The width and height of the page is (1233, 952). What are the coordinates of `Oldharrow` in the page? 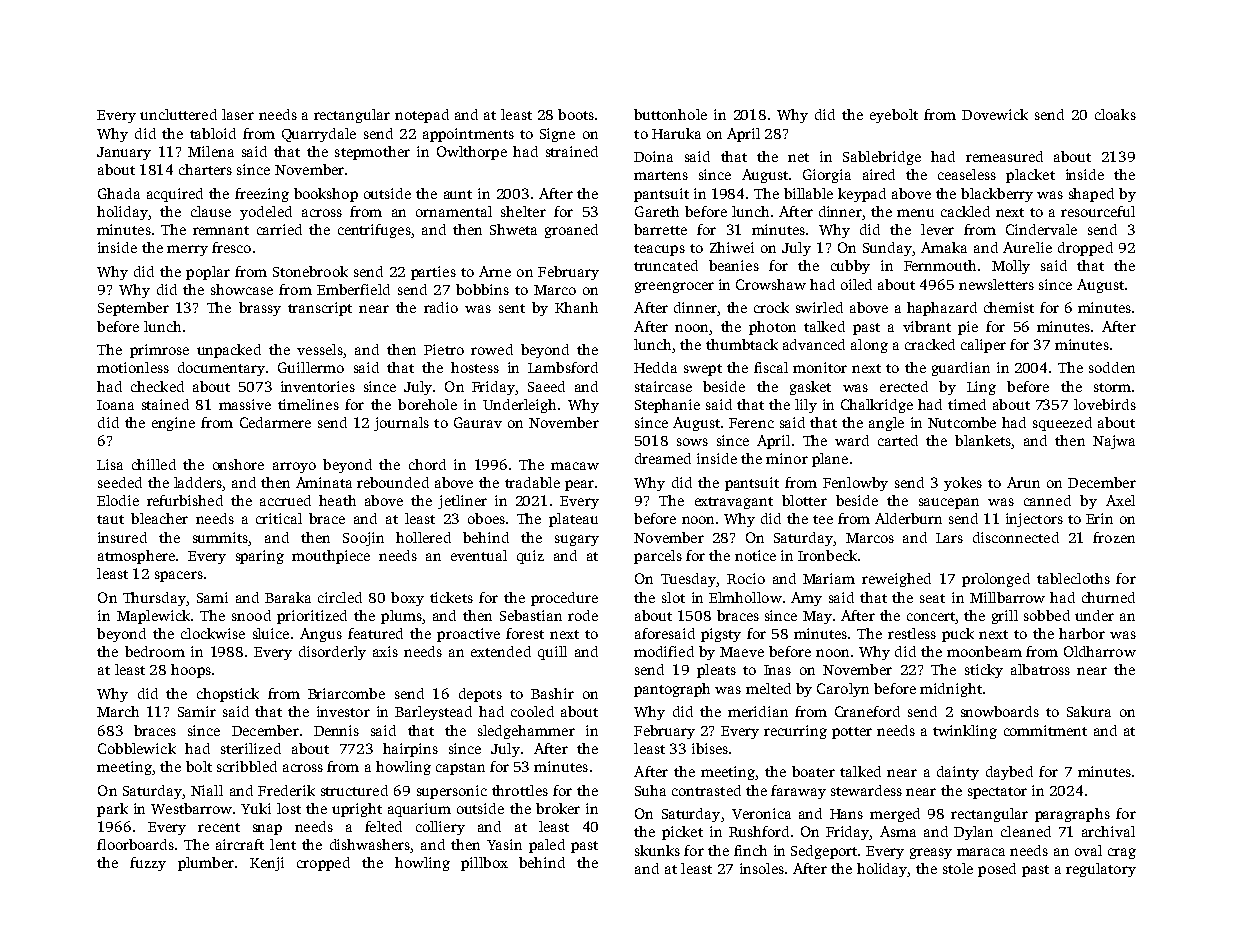 It's located at (1100, 651).
